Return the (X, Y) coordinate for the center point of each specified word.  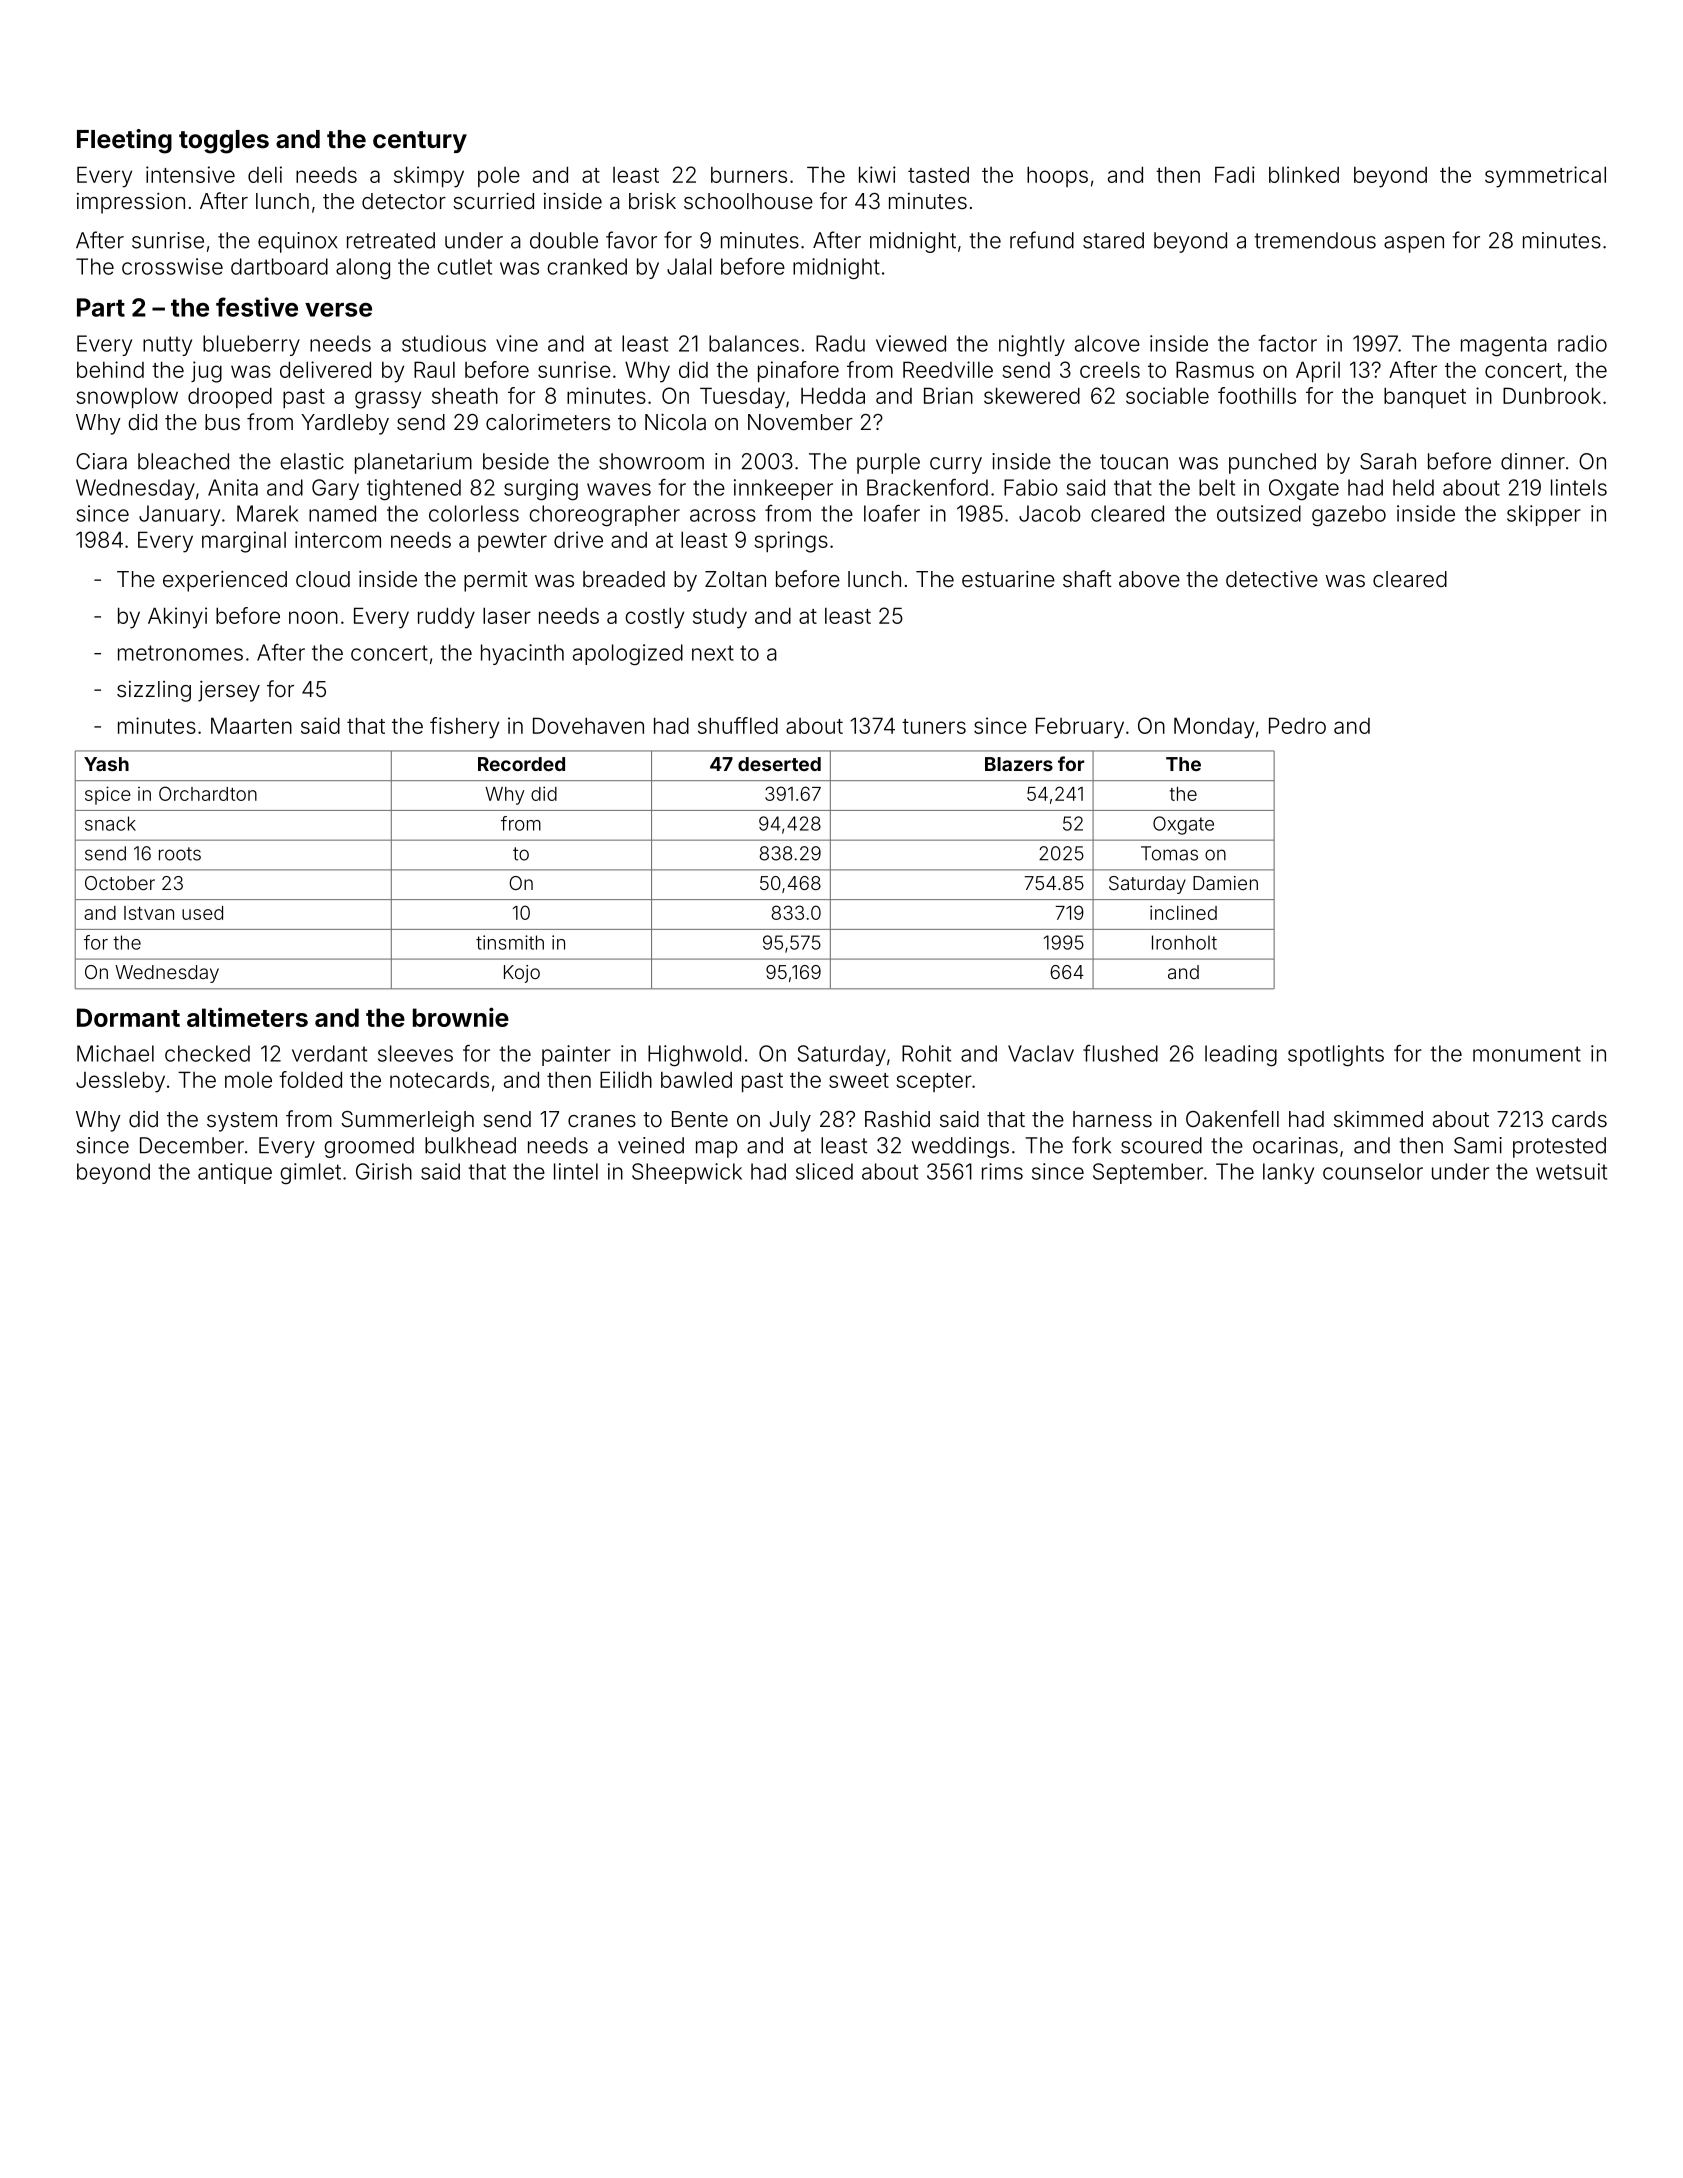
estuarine (1008, 579)
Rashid (897, 1119)
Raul (434, 369)
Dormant (128, 1017)
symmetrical (1545, 177)
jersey (229, 691)
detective (1272, 579)
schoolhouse (748, 201)
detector (404, 201)
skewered (1032, 395)
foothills (1257, 395)
